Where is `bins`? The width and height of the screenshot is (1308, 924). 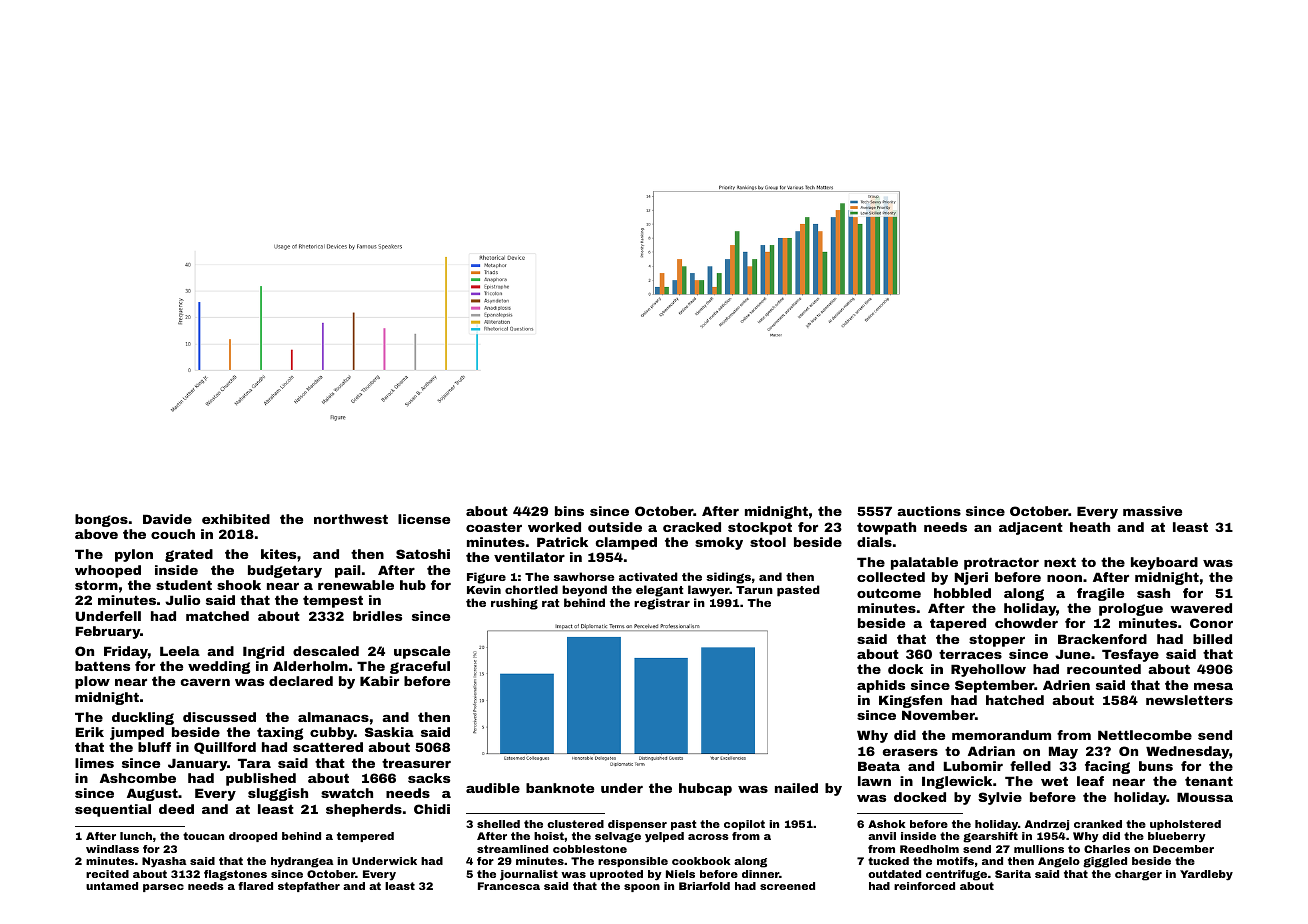 bins is located at coordinates (569, 511).
